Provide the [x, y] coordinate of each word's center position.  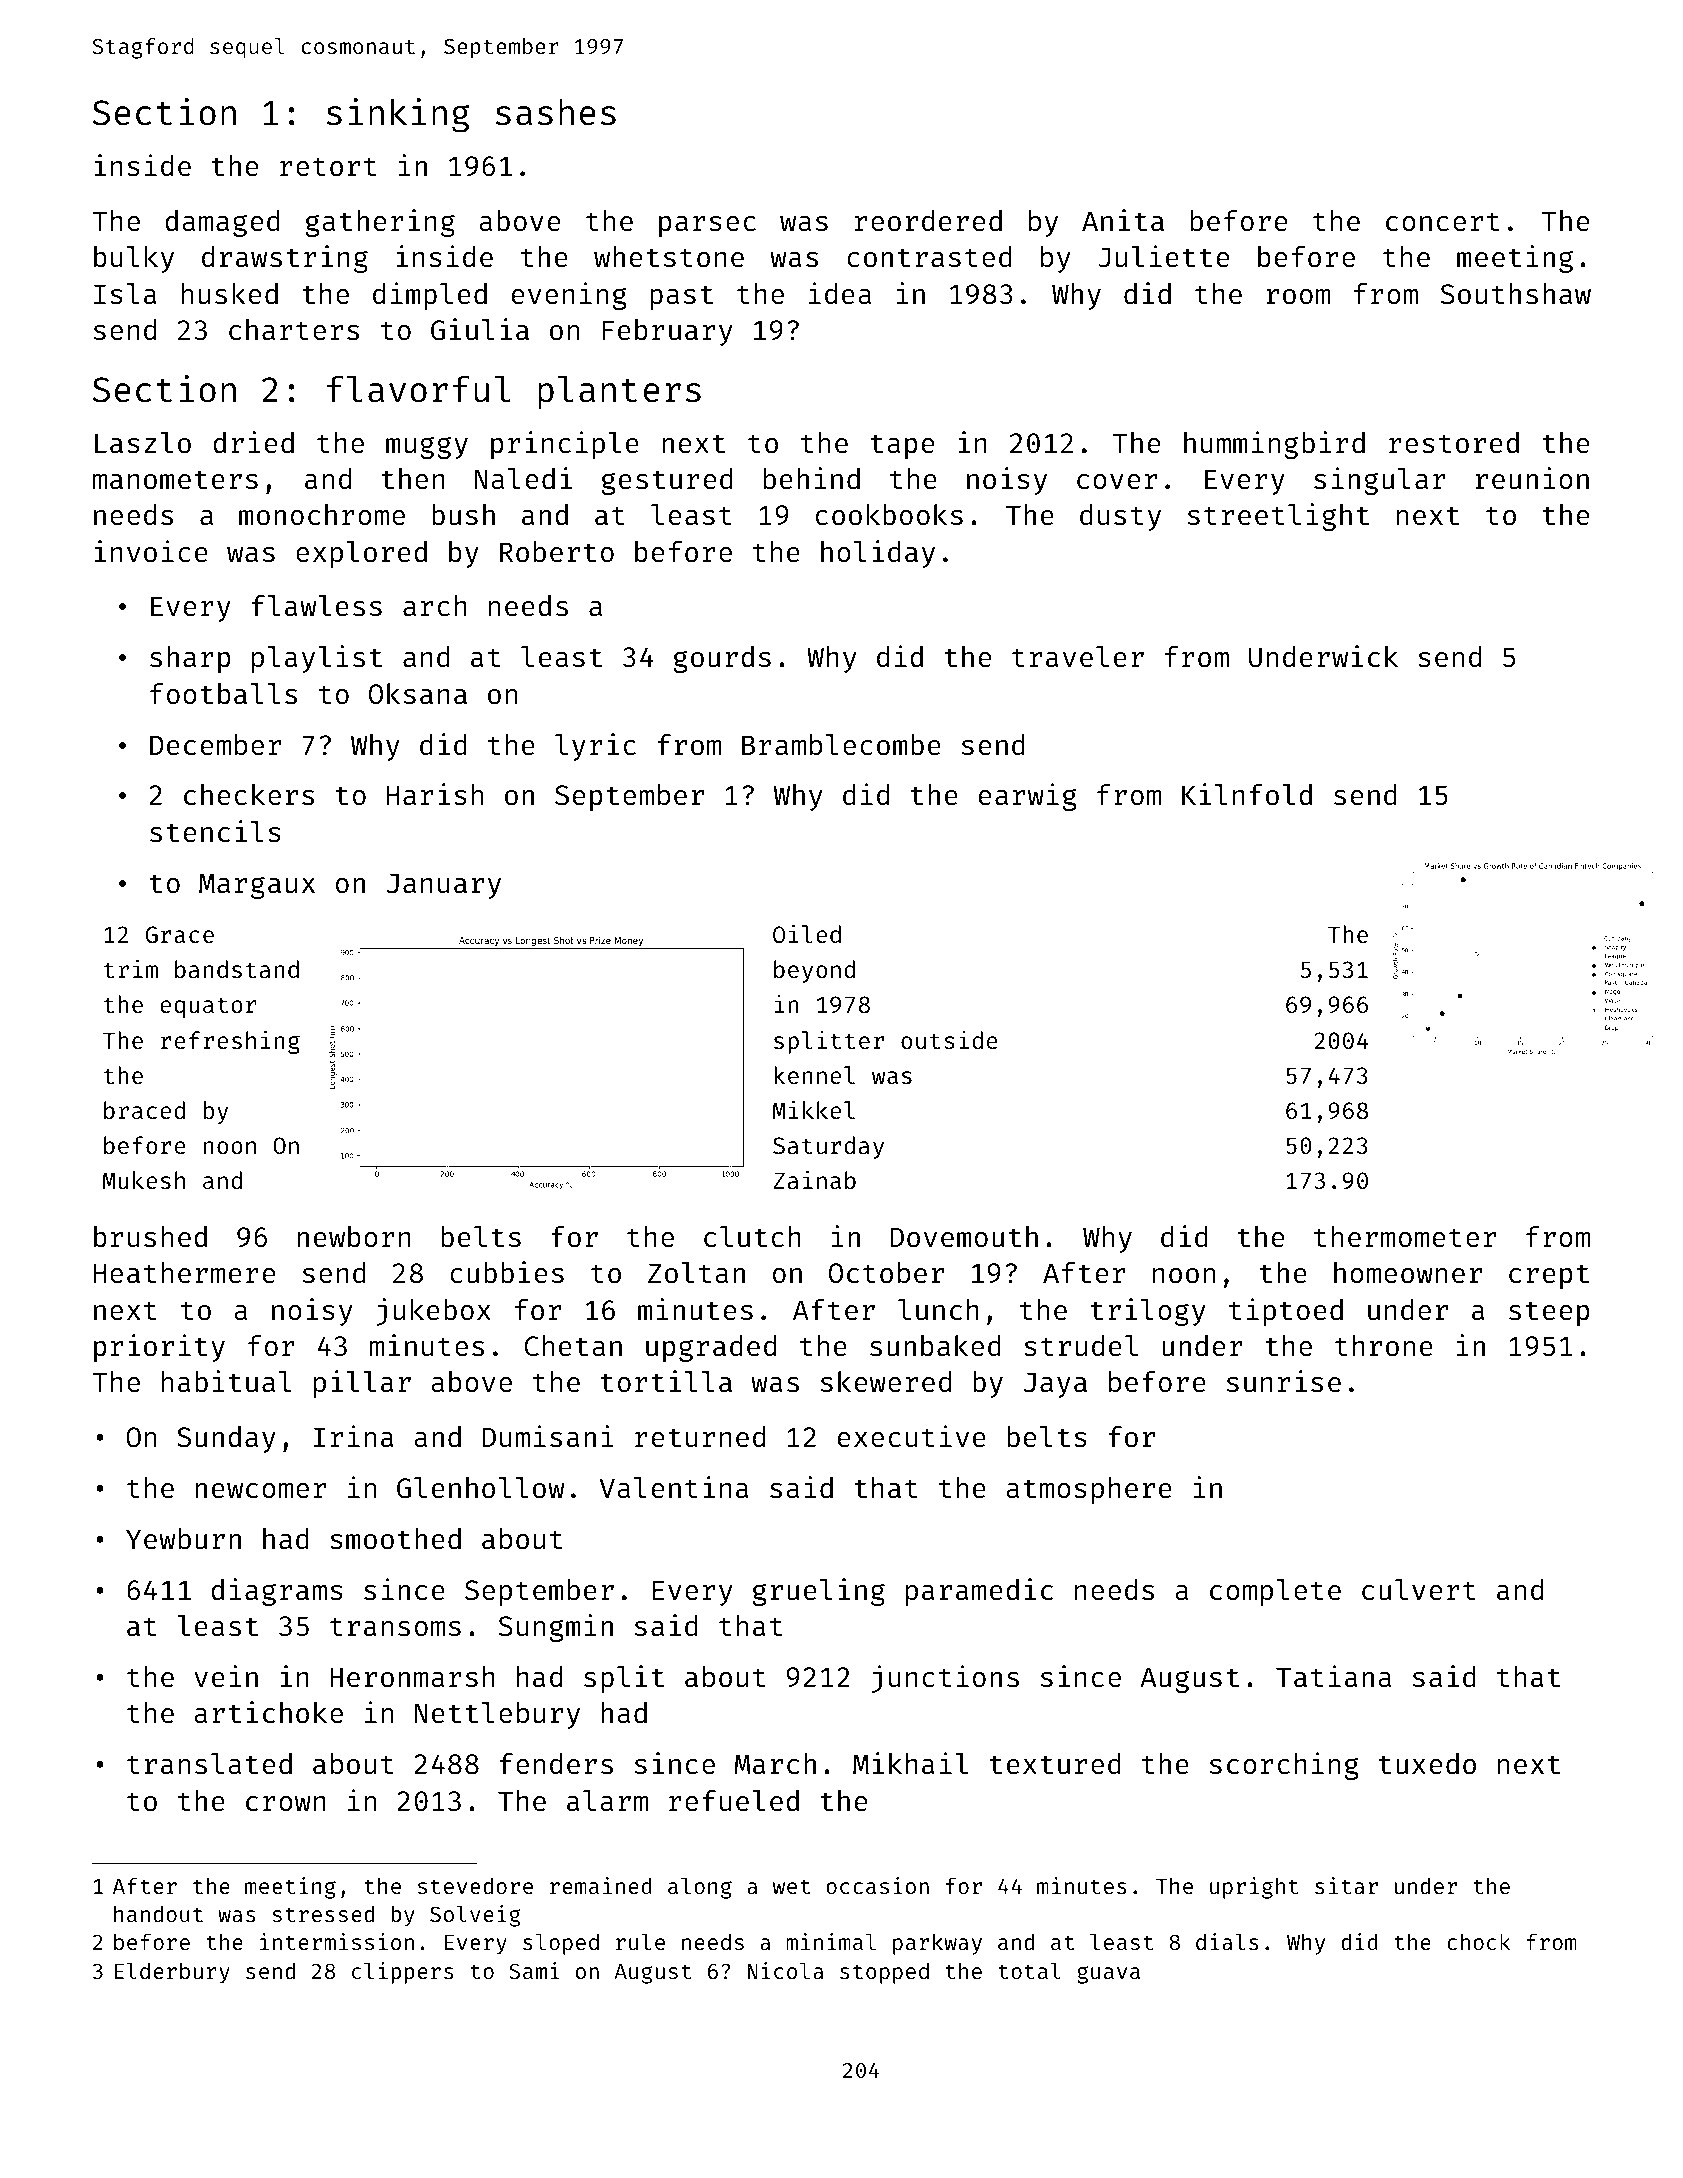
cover [1117, 482]
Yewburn [183, 1539]
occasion [877, 1885]
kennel [814, 1075]
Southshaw [1516, 294]
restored [1454, 443]
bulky [134, 259]
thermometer [1405, 1237]
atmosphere [1089, 1490]
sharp [190, 659]
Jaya [1055, 1385]
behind [812, 478]
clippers [402, 1973]
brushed [150, 1237]
